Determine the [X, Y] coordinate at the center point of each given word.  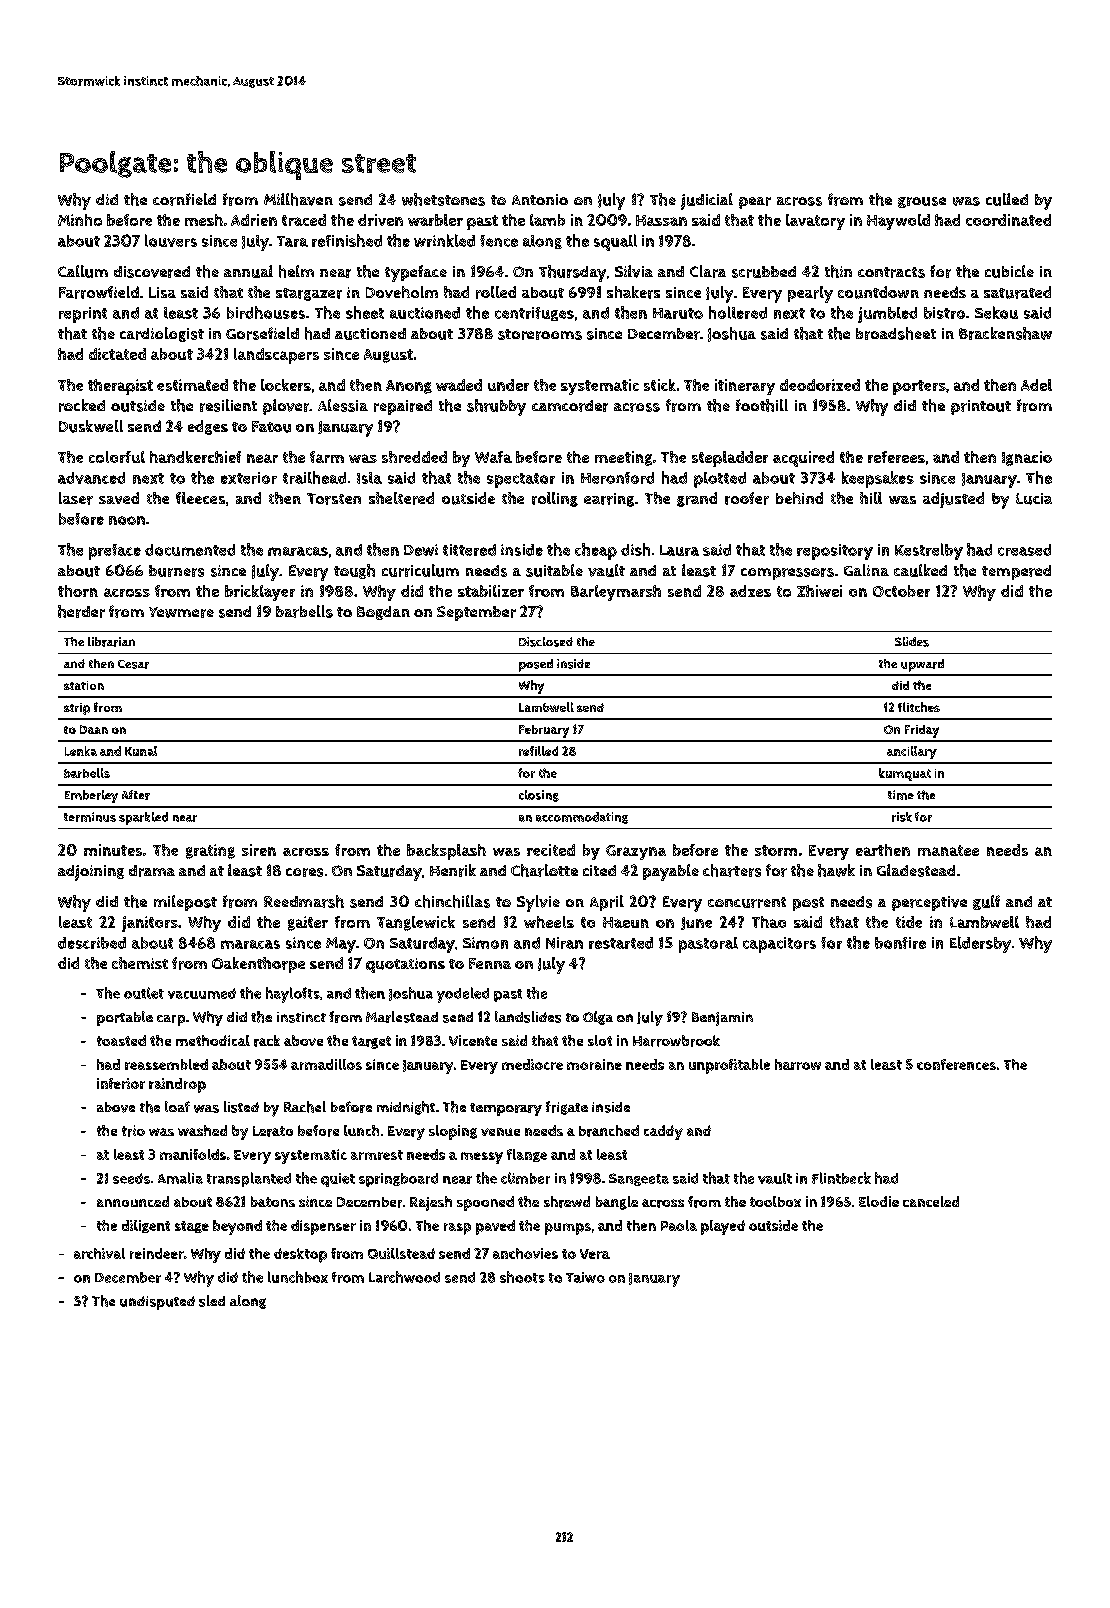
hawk [836, 870]
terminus [90, 817]
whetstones [443, 199]
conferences [956, 1064]
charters [732, 870]
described [92, 943]
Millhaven [298, 199]
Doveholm [402, 292]
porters [919, 387]
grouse [922, 202]
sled [212, 1301]
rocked [82, 405]
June [696, 923]
